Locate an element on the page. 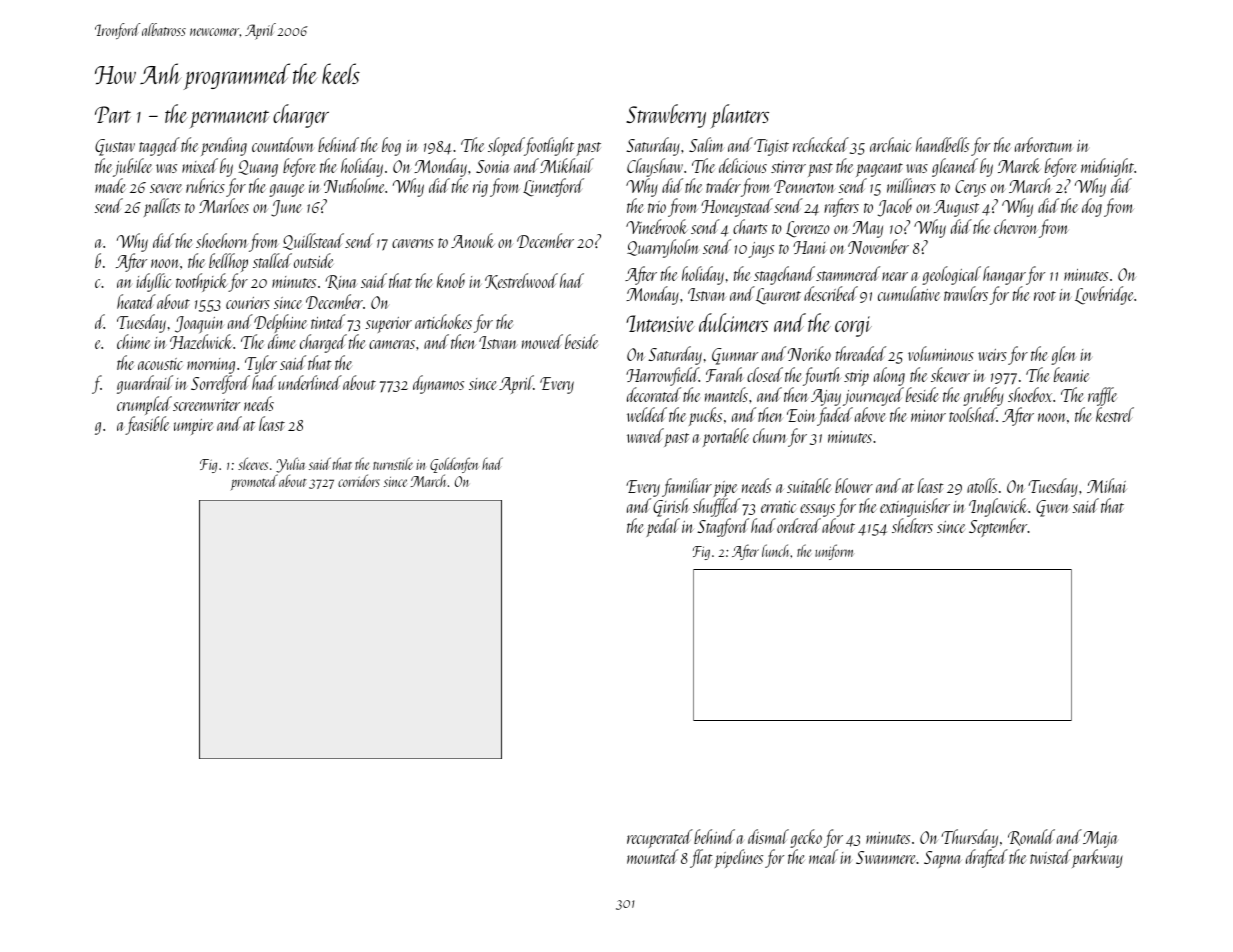 This document has width=1233, height=952. rig is located at coordinates (480, 189).
